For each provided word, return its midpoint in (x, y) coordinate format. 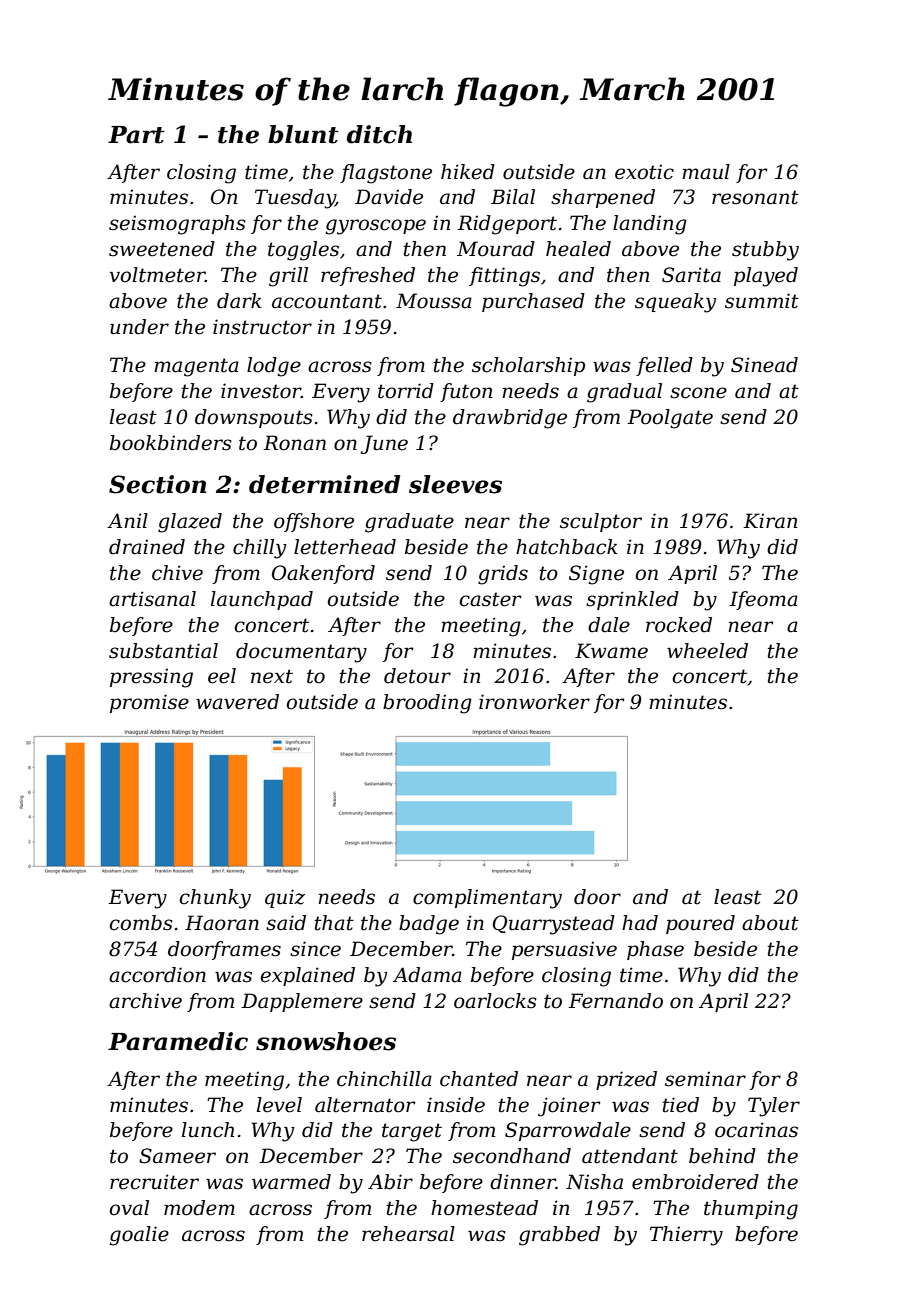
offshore (314, 522)
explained (307, 976)
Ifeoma (763, 600)
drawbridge (510, 419)
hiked (468, 172)
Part (136, 135)
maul (706, 172)
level (279, 1105)
